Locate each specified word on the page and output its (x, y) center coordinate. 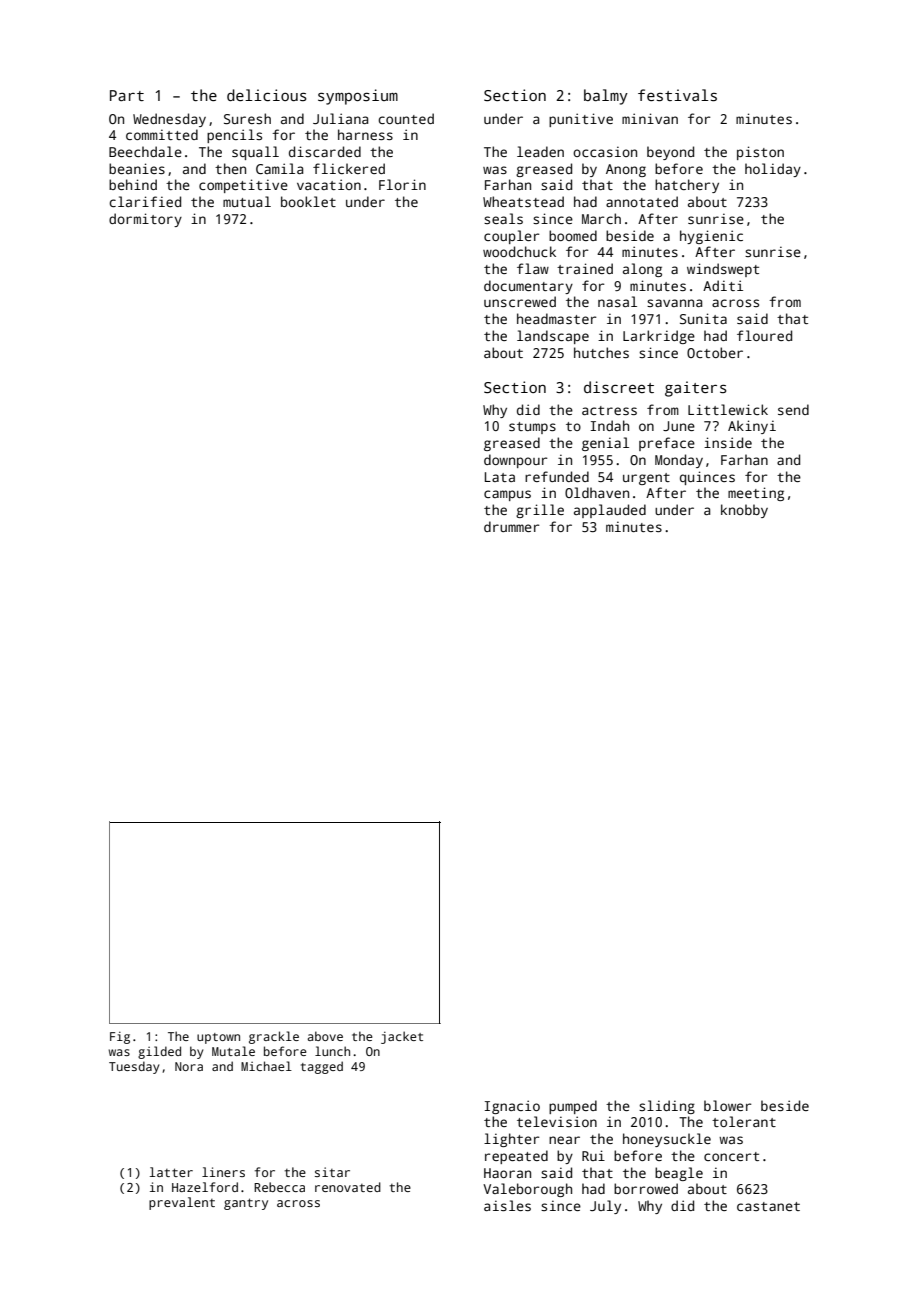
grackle (274, 1037)
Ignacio (512, 1107)
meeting (756, 494)
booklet (308, 201)
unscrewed (520, 301)
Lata (500, 477)
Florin (402, 184)
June (679, 426)
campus (507, 495)
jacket (402, 1037)
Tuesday (134, 1067)
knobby (744, 511)
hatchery (687, 186)
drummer (511, 526)
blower (727, 1105)
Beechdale (145, 151)
